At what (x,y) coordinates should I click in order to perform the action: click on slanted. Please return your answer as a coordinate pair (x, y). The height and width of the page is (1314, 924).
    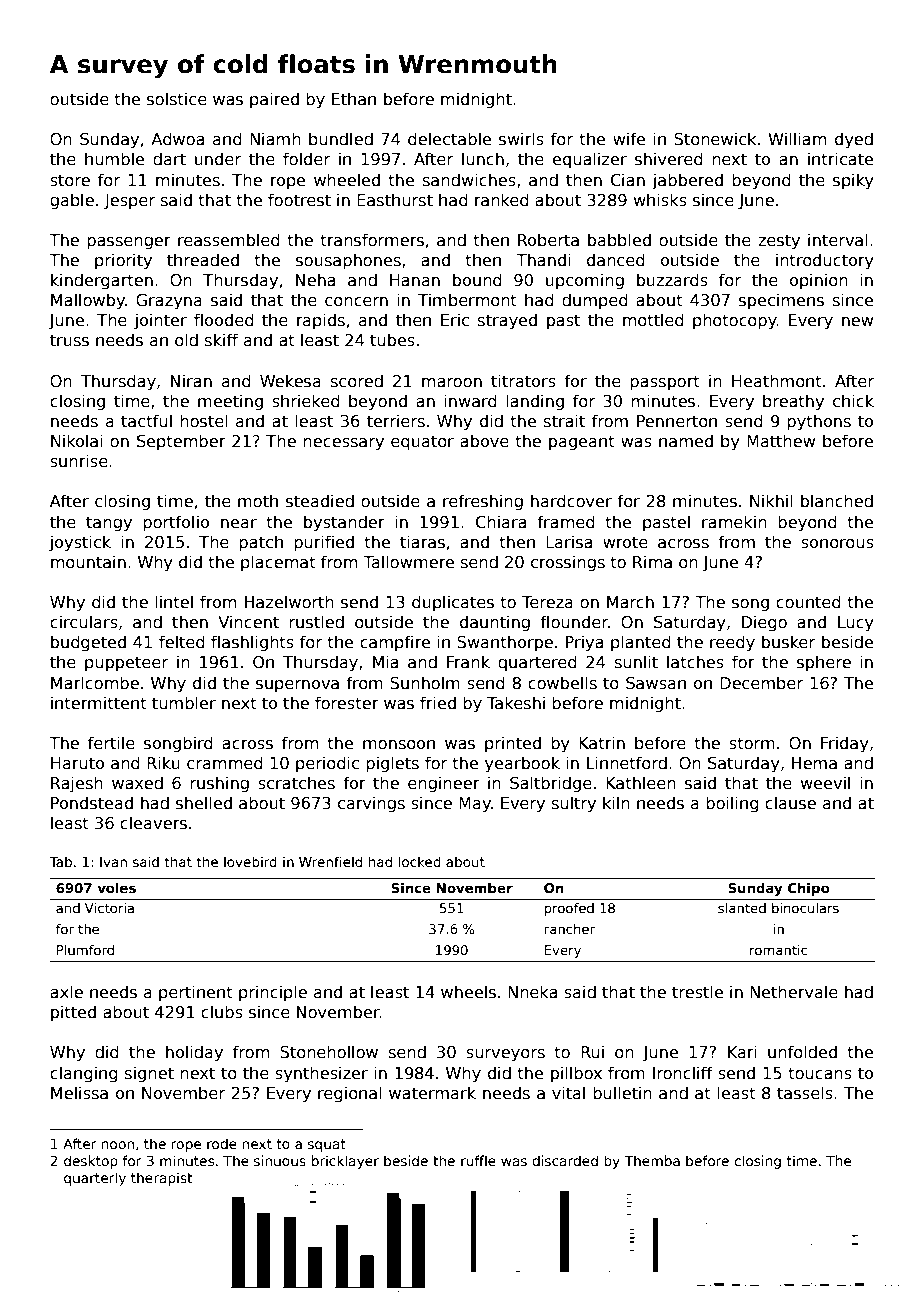
    Looking at the image, I should click on (742, 908).
